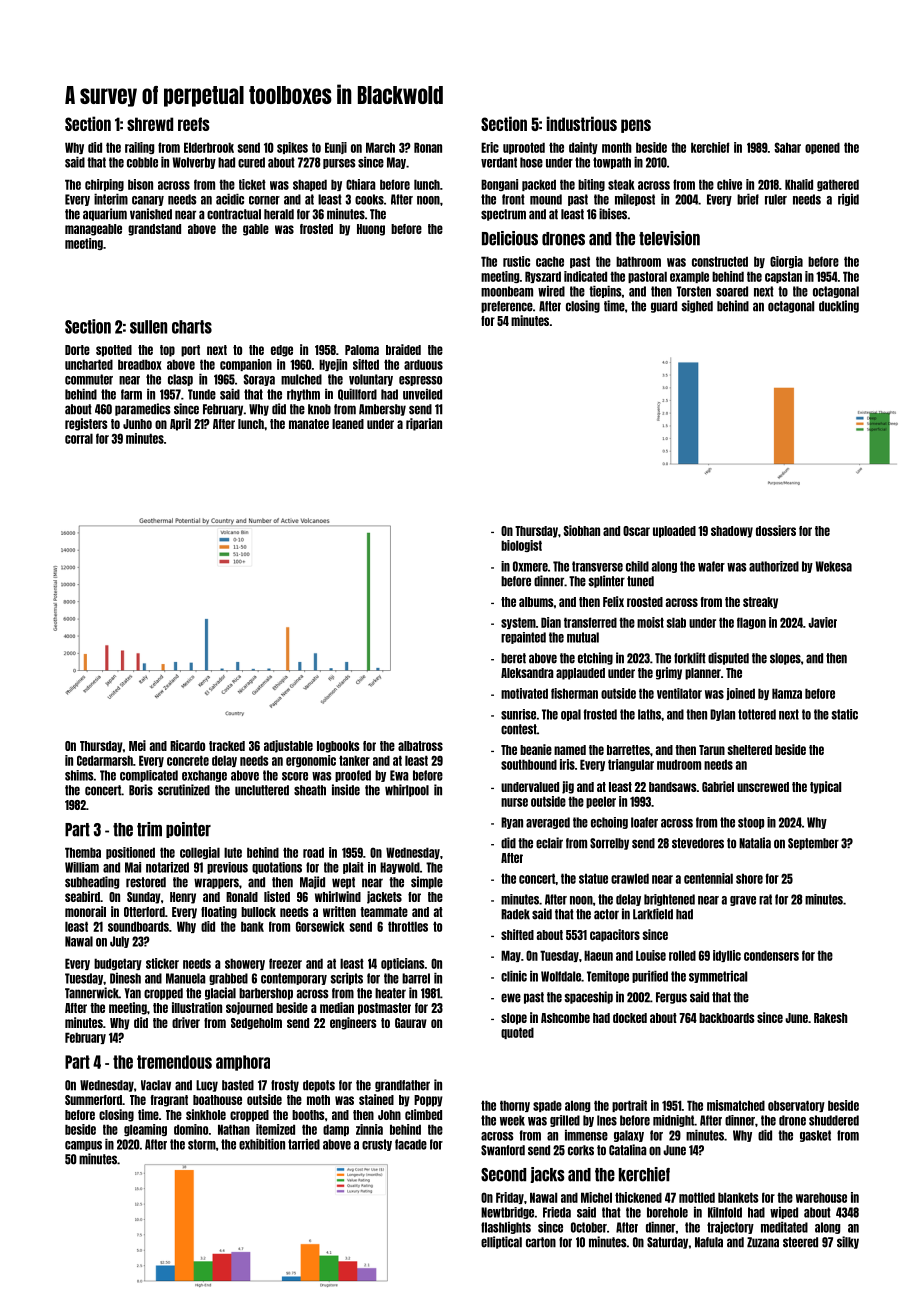  I want to click on shrewd, so click(150, 124).
